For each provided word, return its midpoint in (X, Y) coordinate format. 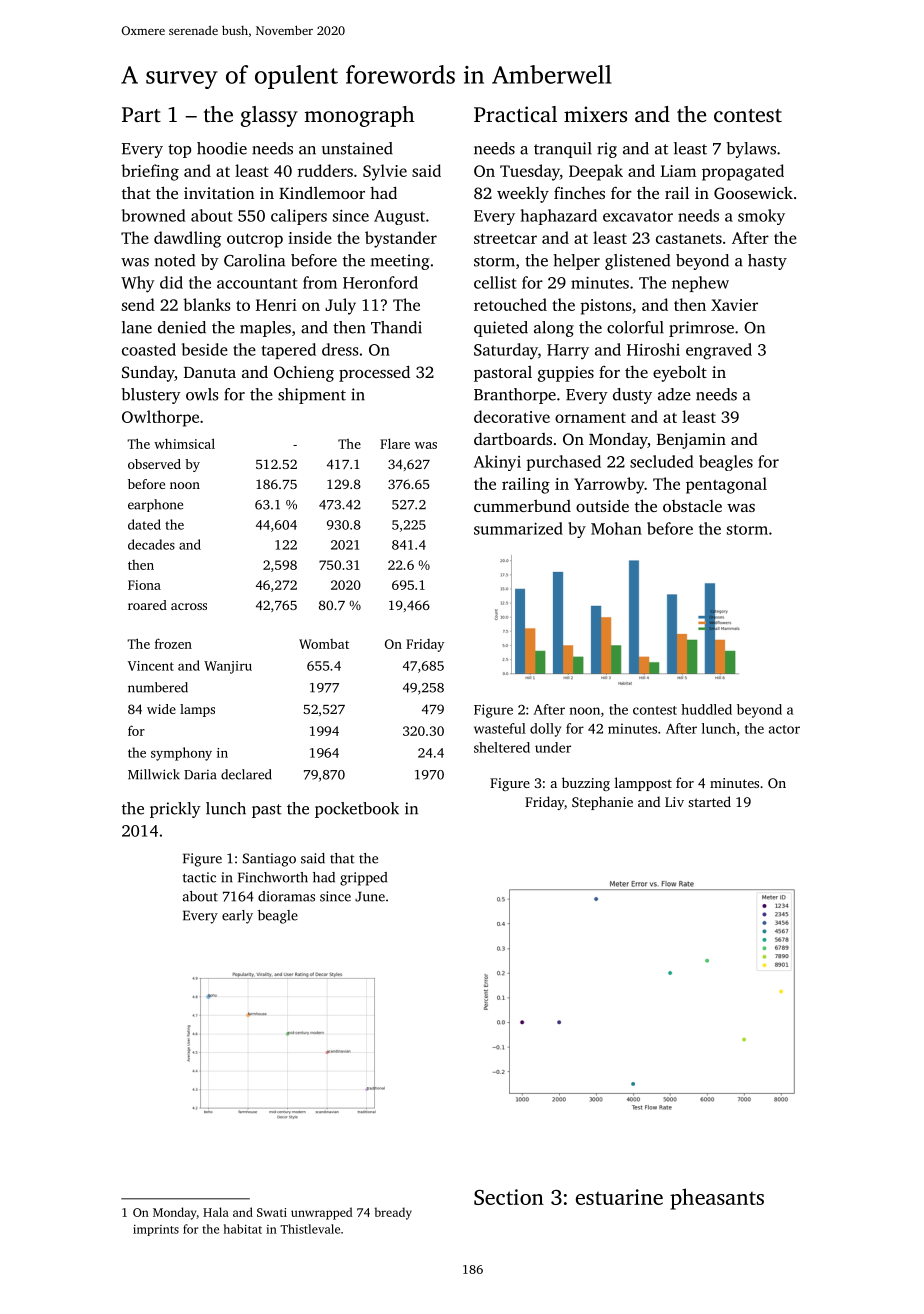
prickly (175, 810)
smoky (761, 217)
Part (141, 114)
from (320, 282)
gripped (363, 879)
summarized (518, 528)
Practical (515, 114)
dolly (545, 730)
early (237, 917)
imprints (156, 1230)
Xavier (734, 305)
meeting (400, 262)
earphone (155, 505)
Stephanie (602, 803)
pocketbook (357, 810)
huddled (706, 709)
